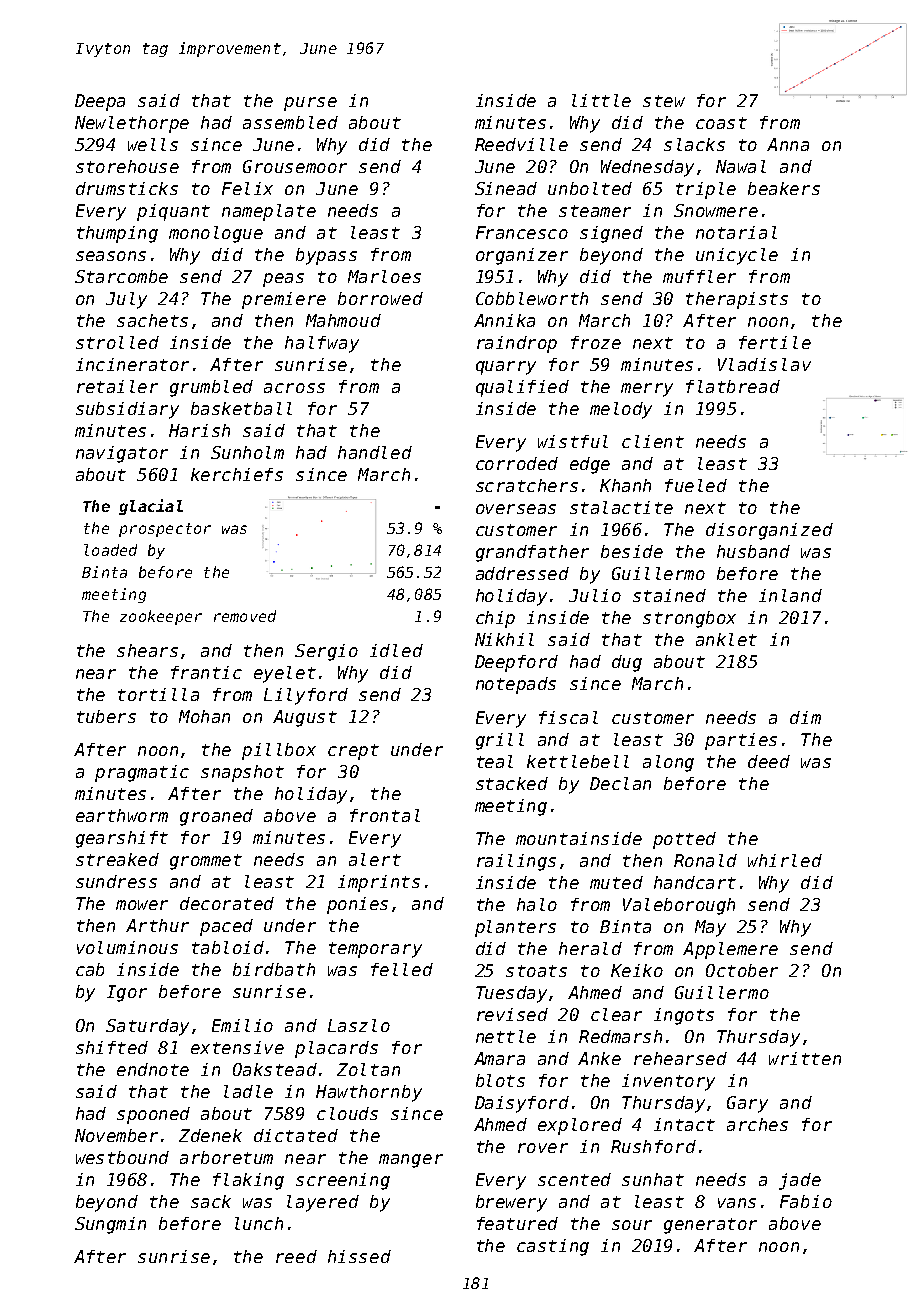 The width and height of the screenshot is (924, 1308). I want to click on tubers, so click(106, 716).
